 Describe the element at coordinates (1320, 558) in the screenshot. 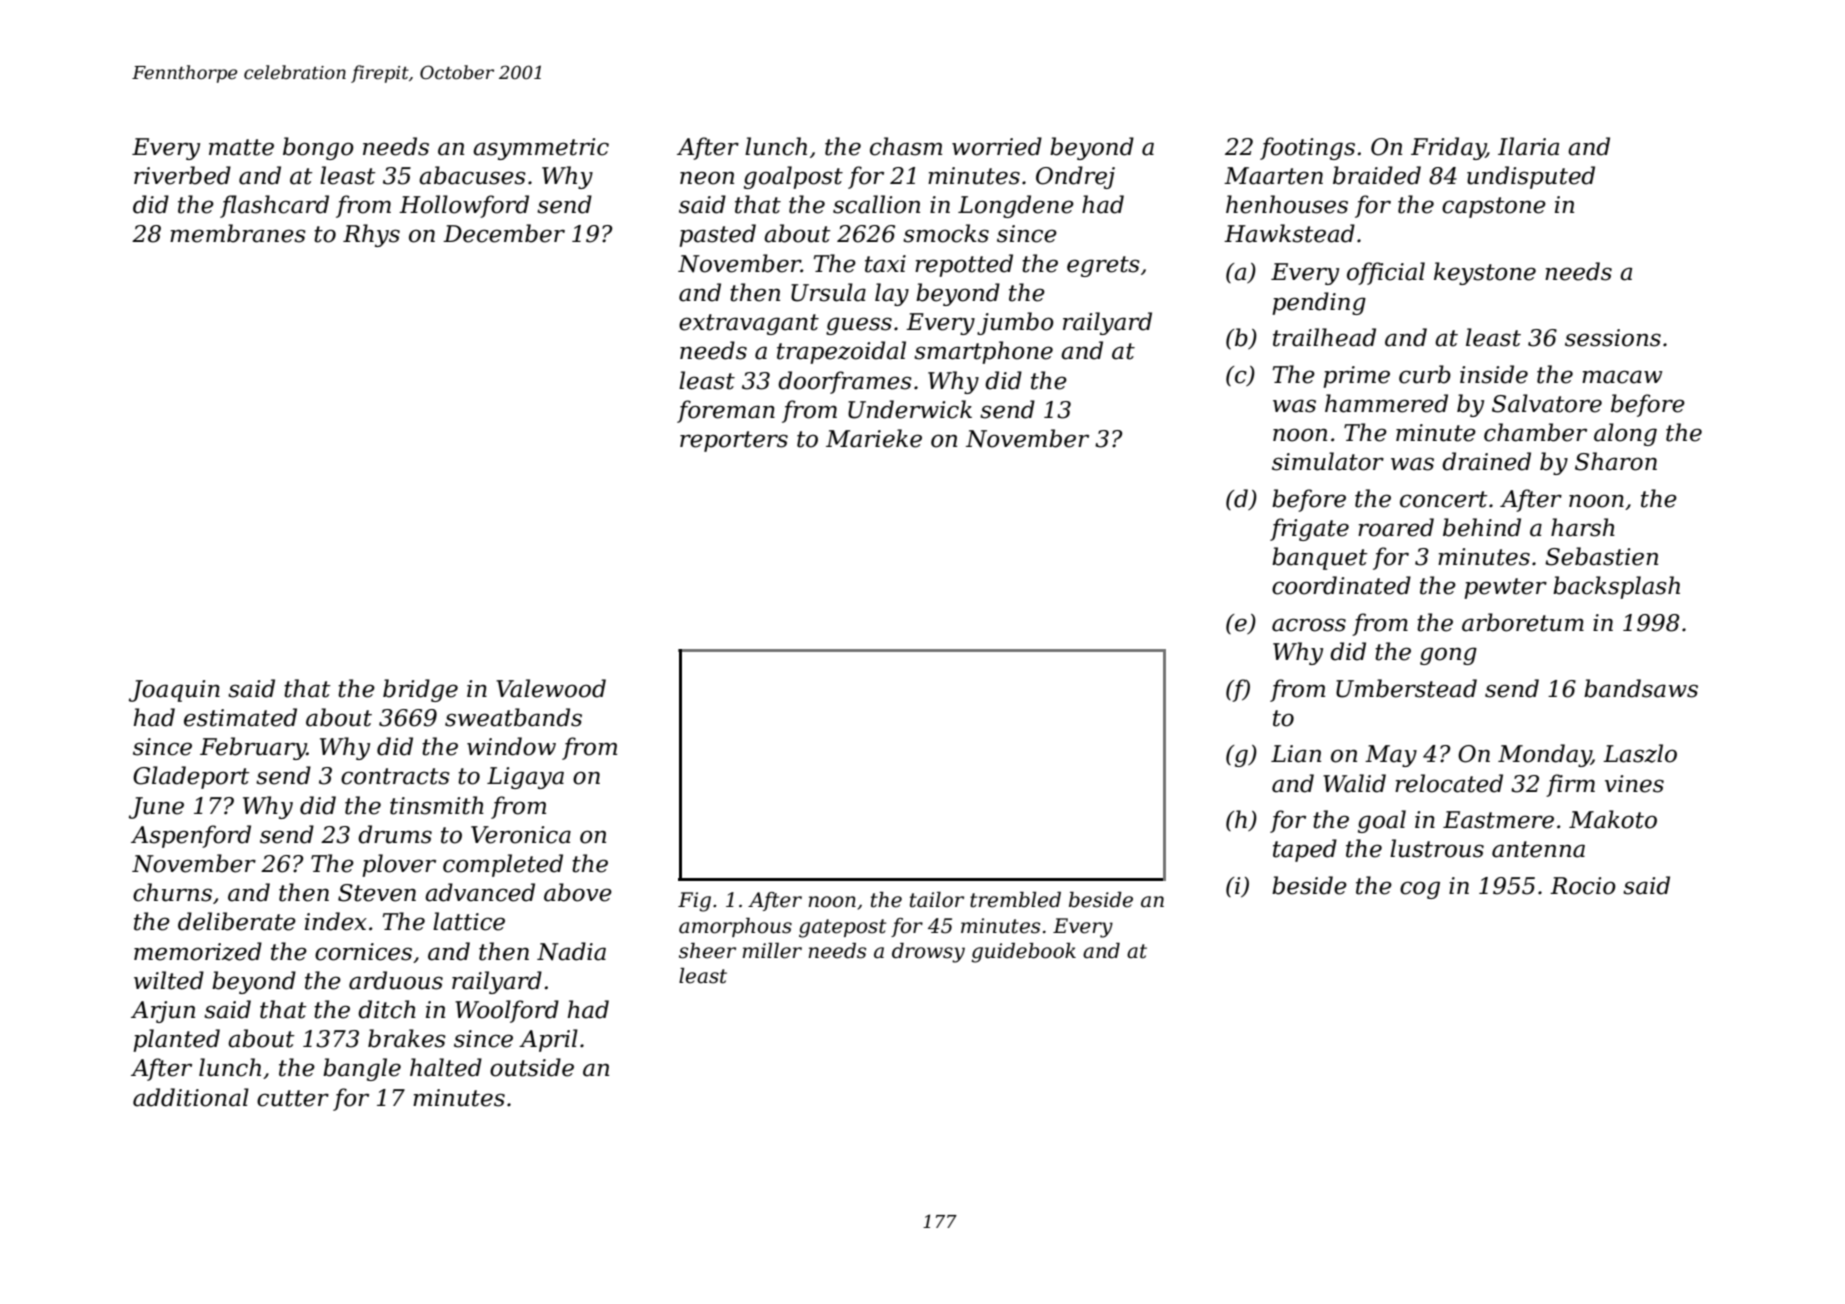

I see `banquet` at that location.
